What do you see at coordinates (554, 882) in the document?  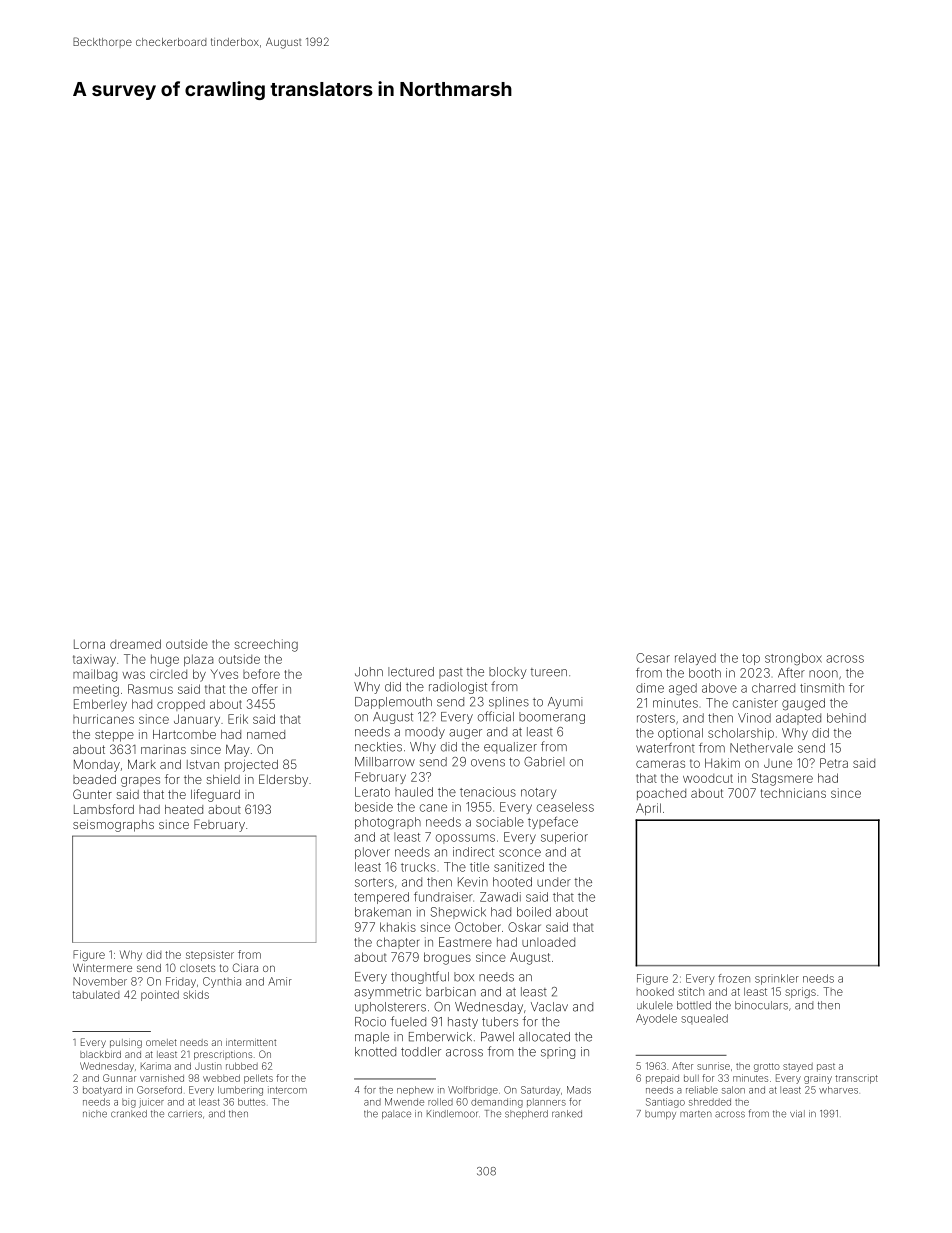 I see `under` at bounding box center [554, 882].
